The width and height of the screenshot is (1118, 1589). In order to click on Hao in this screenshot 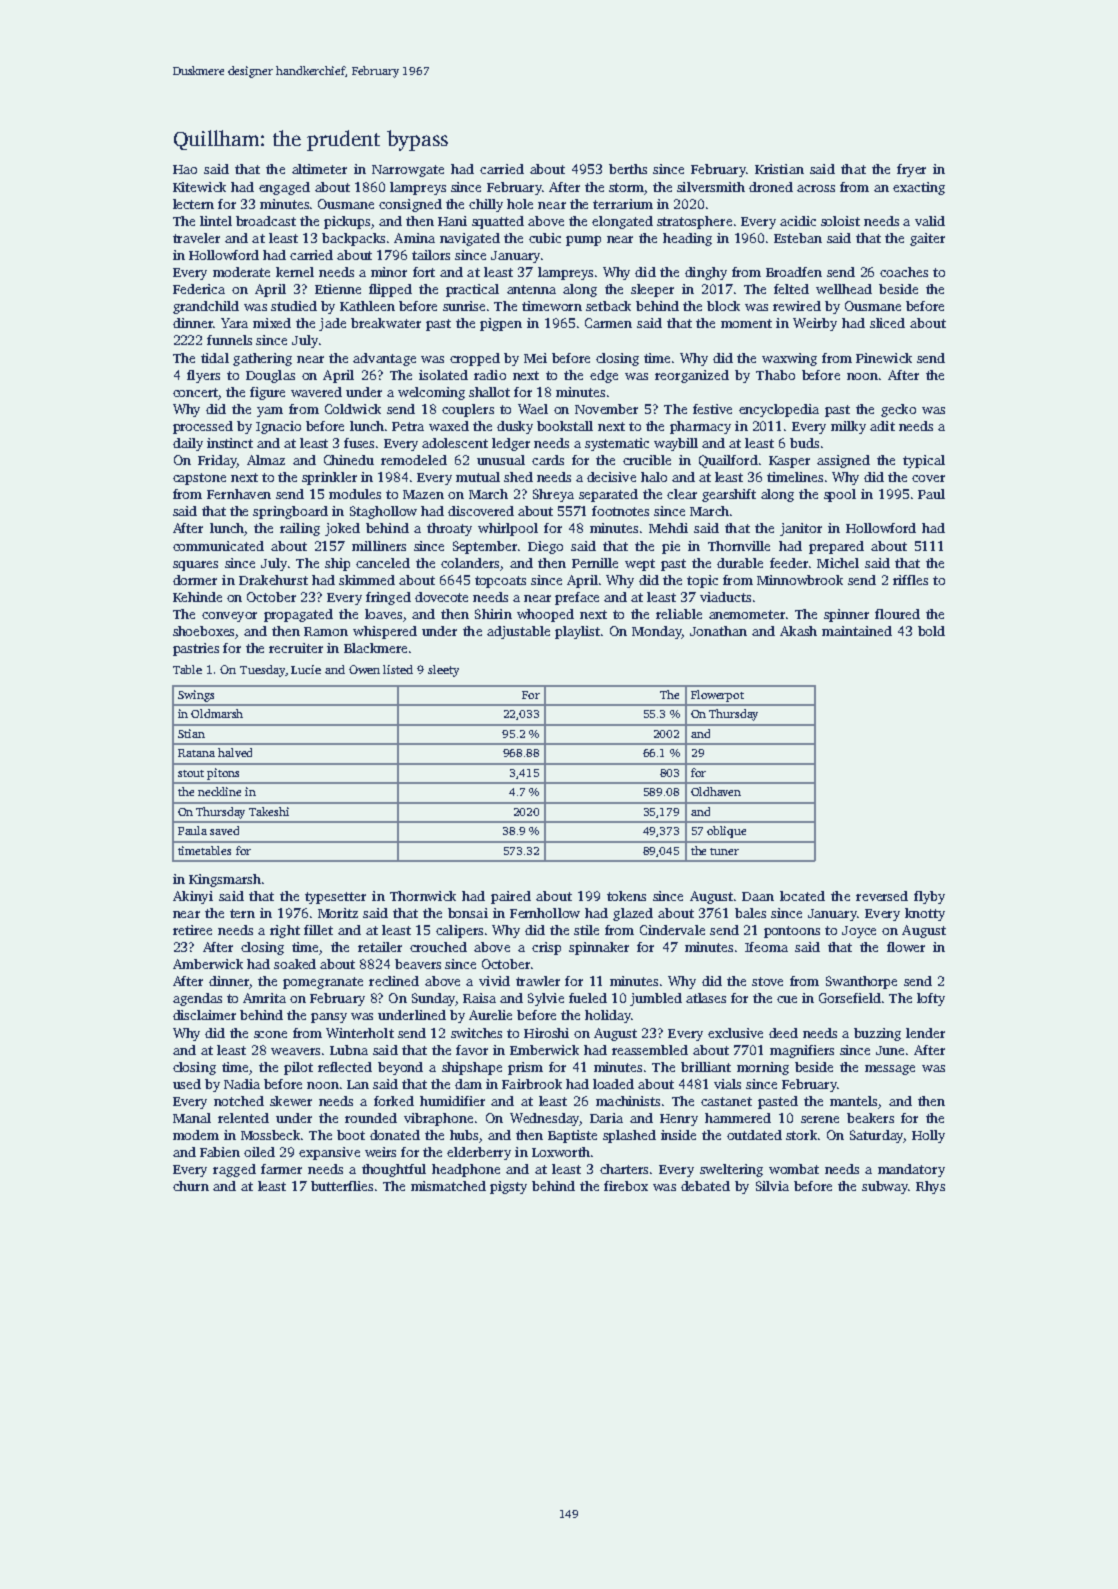, I will do `click(185, 169)`.
